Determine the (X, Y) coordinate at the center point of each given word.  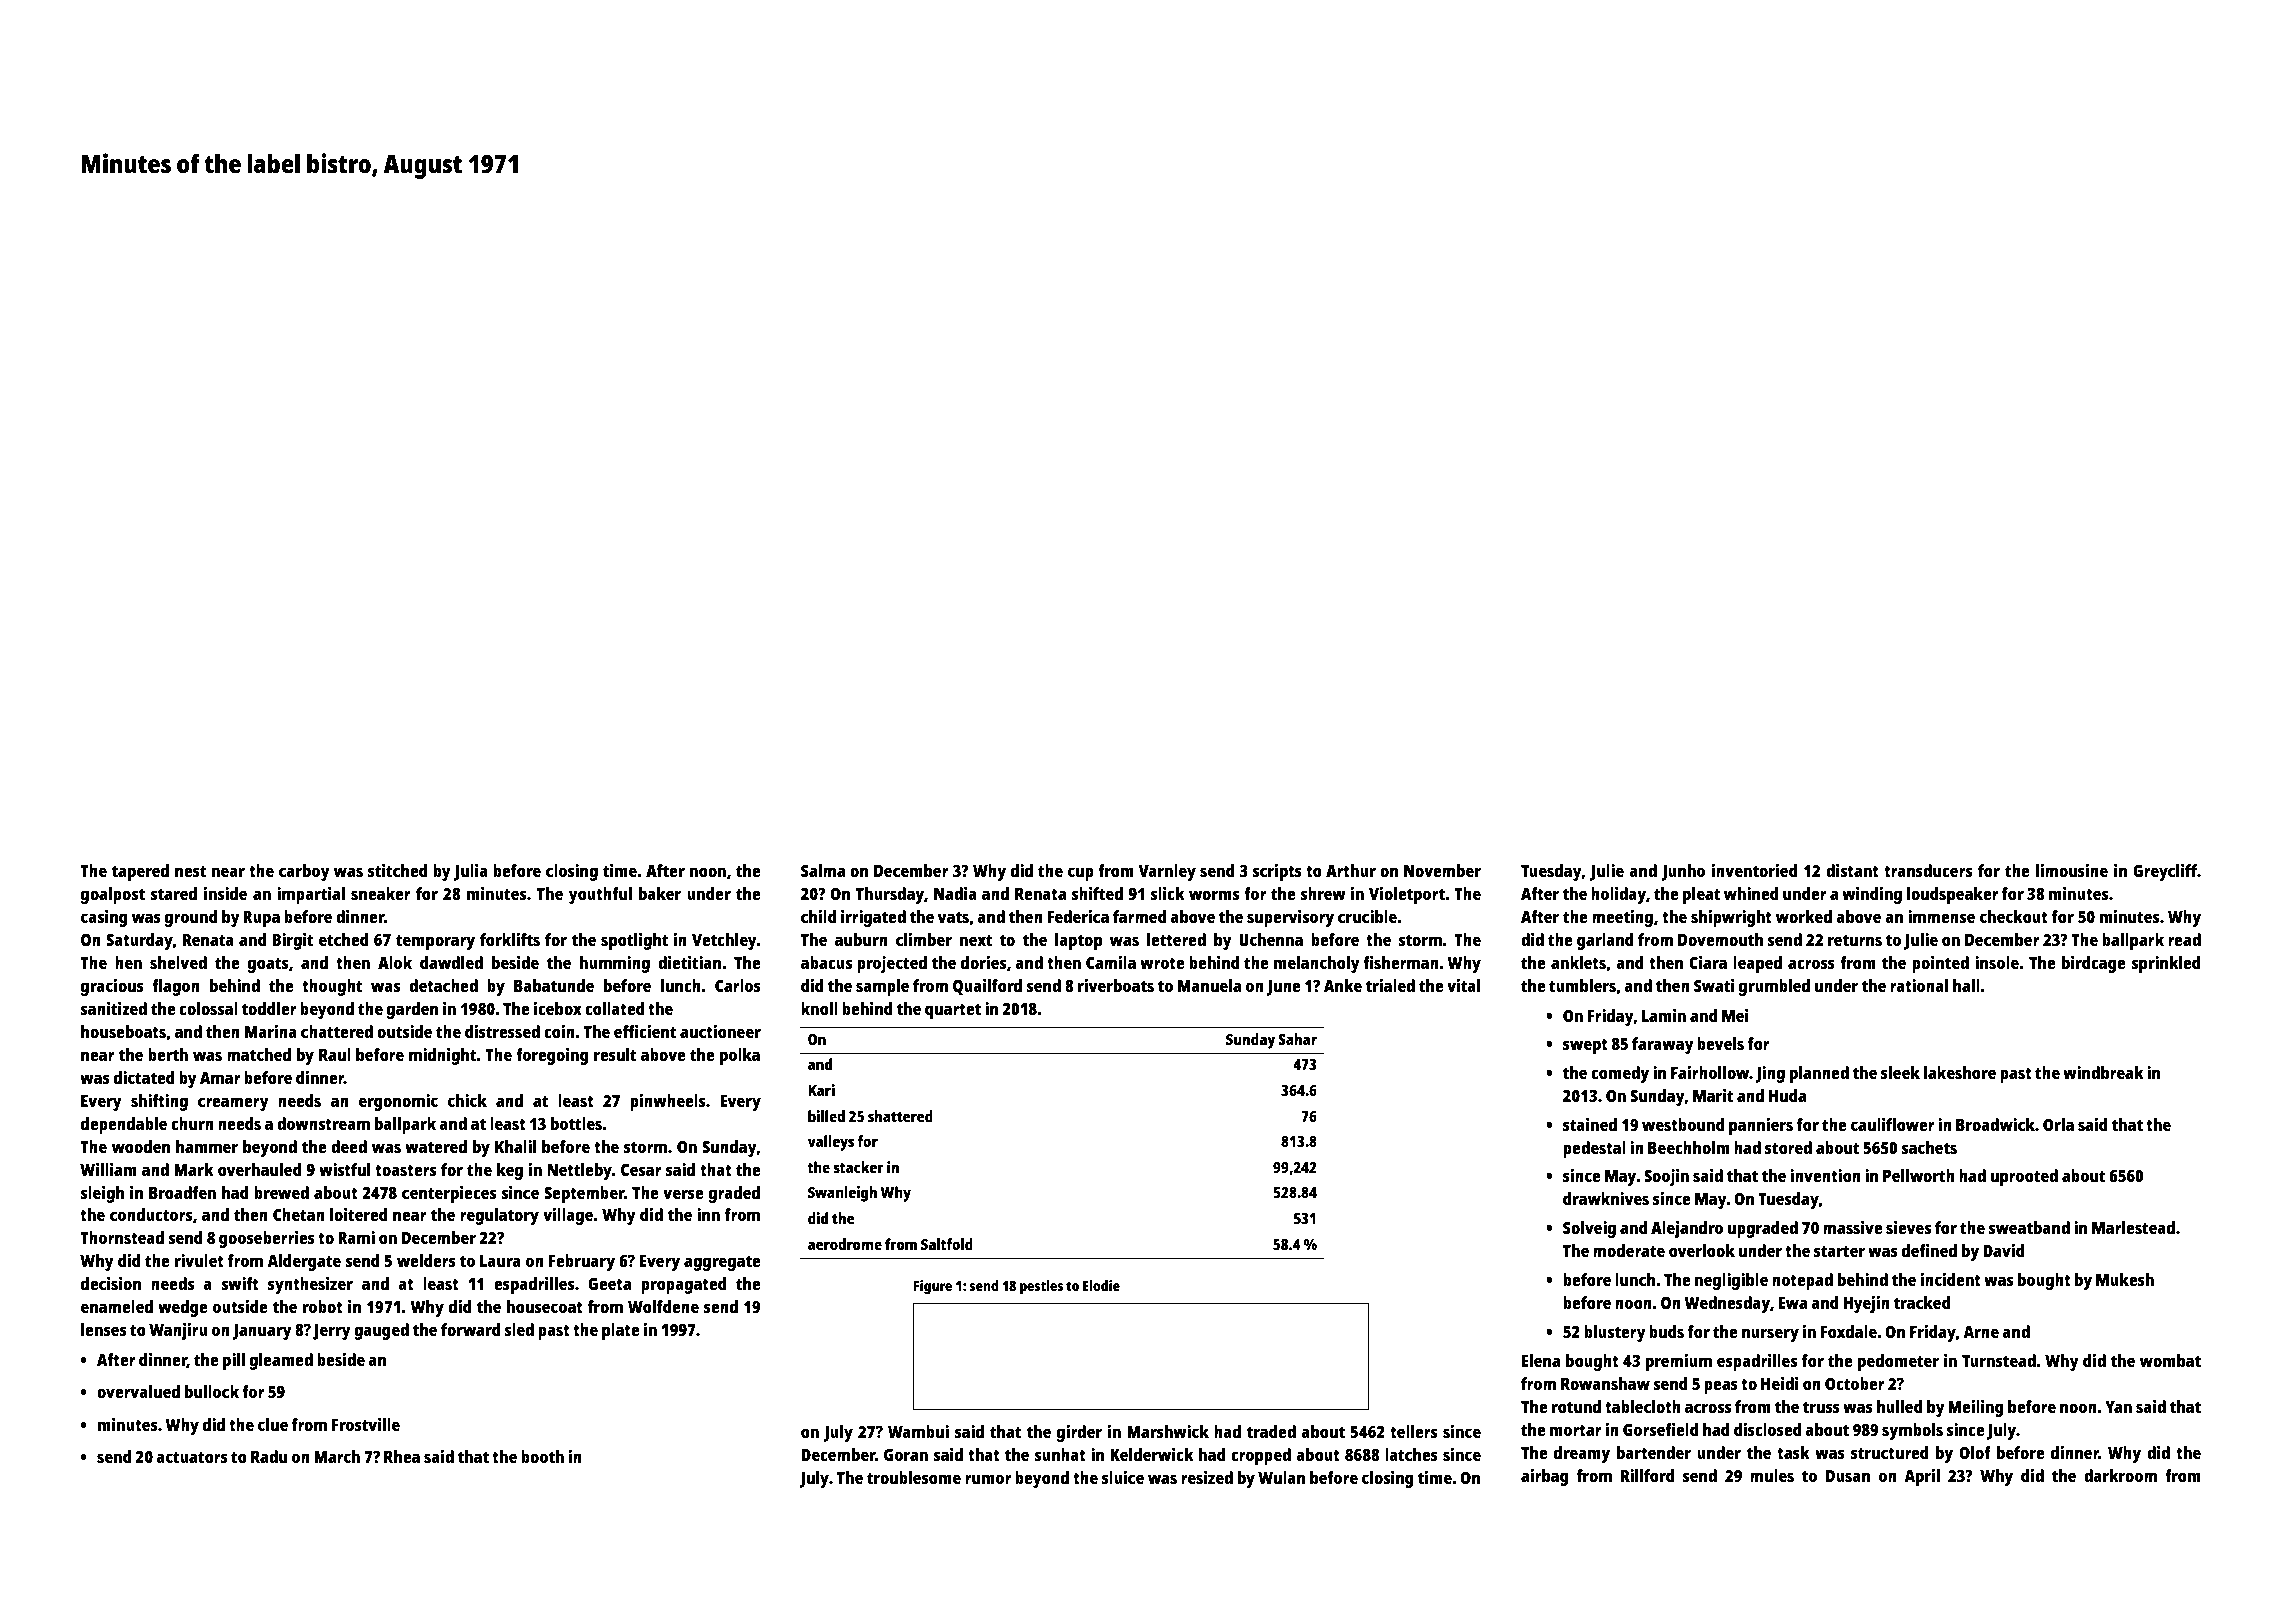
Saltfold (947, 1244)
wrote (1162, 963)
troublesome (914, 1477)
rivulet (199, 1260)
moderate (1629, 1250)
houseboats (123, 1031)
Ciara (1708, 962)
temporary (435, 942)
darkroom (2120, 1475)
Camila (1111, 962)
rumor (988, 1479)
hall (1966, 985)
